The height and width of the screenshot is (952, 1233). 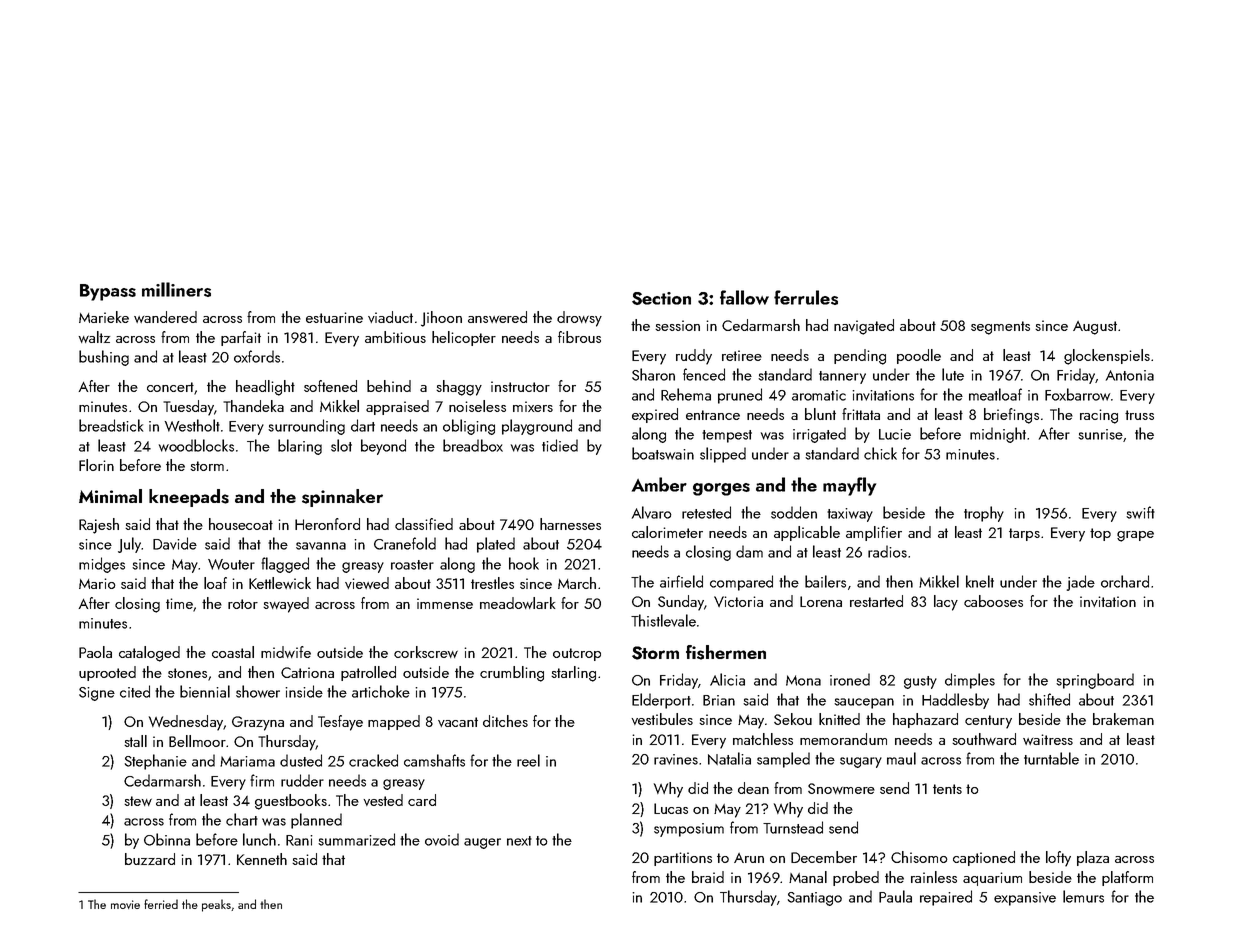 I want to click on shifted, so click(x=1049, y=699).
